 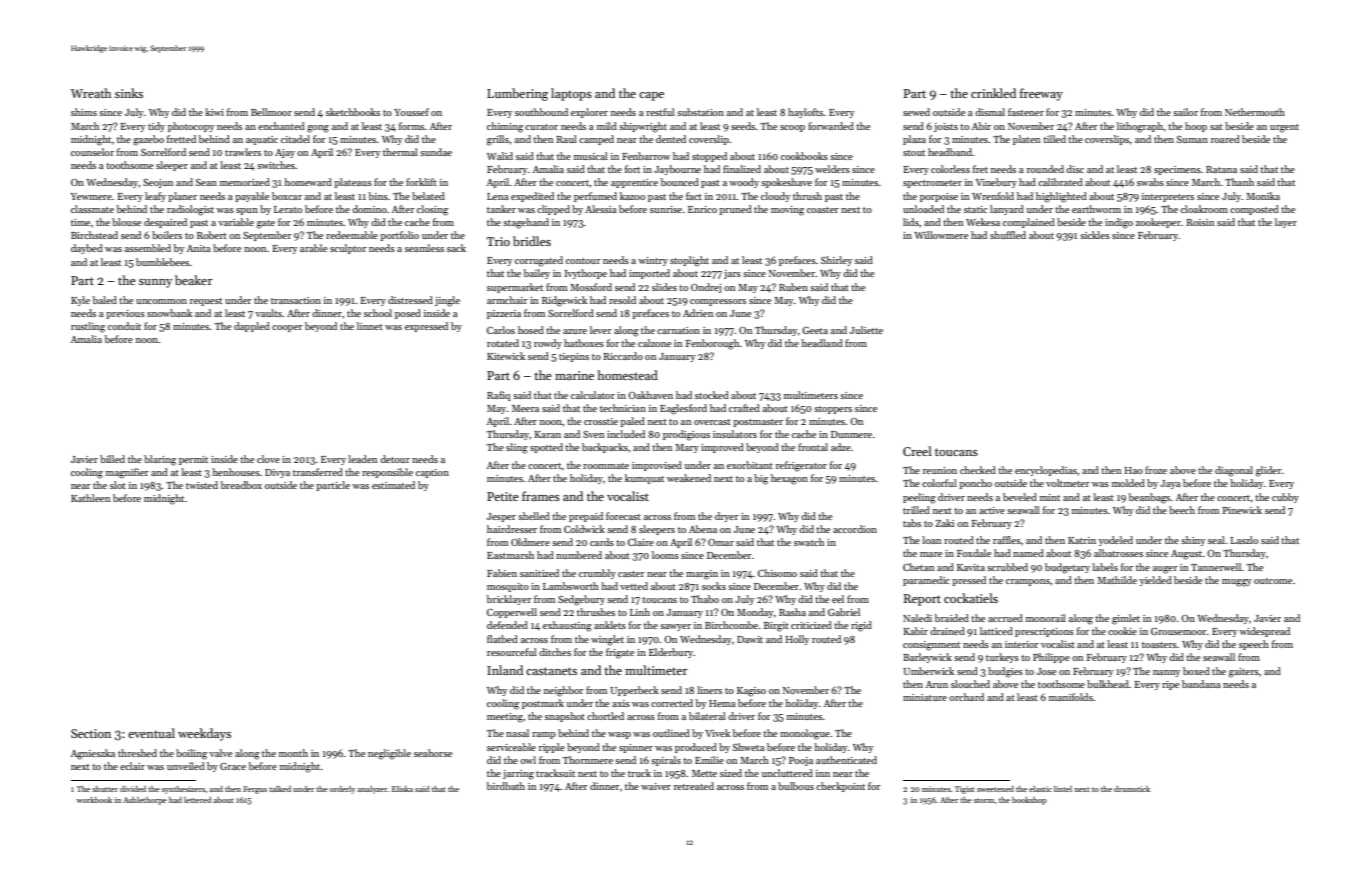 I want to click on Upperbeck, so click(x=634, y=691).
